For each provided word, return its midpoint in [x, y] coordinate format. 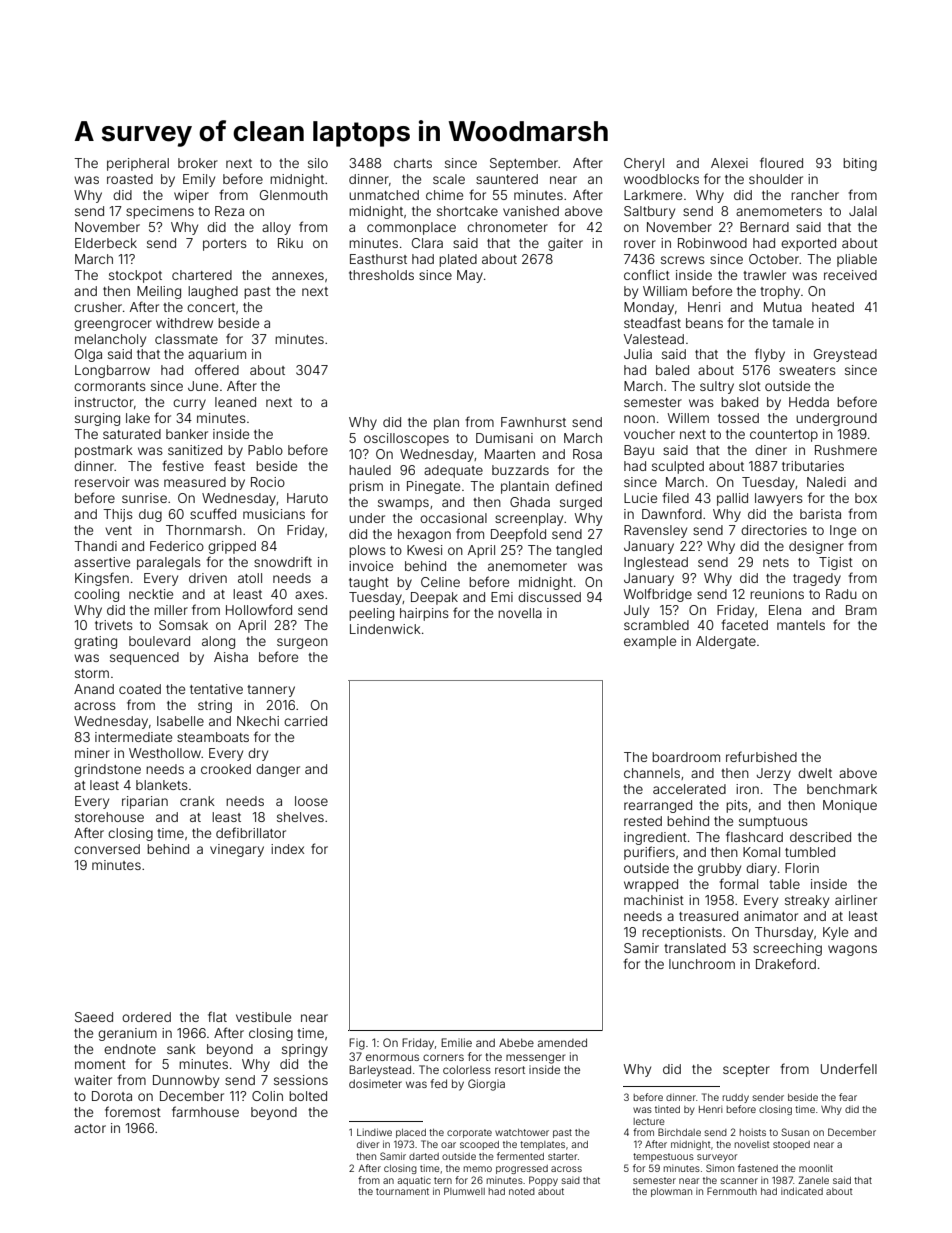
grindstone [107, 770]
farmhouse [205, 1111]
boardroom [686, 757]
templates [542, 1145]
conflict [647, 274]
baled [672, 370]
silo [318, 163]
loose [311, 801]
